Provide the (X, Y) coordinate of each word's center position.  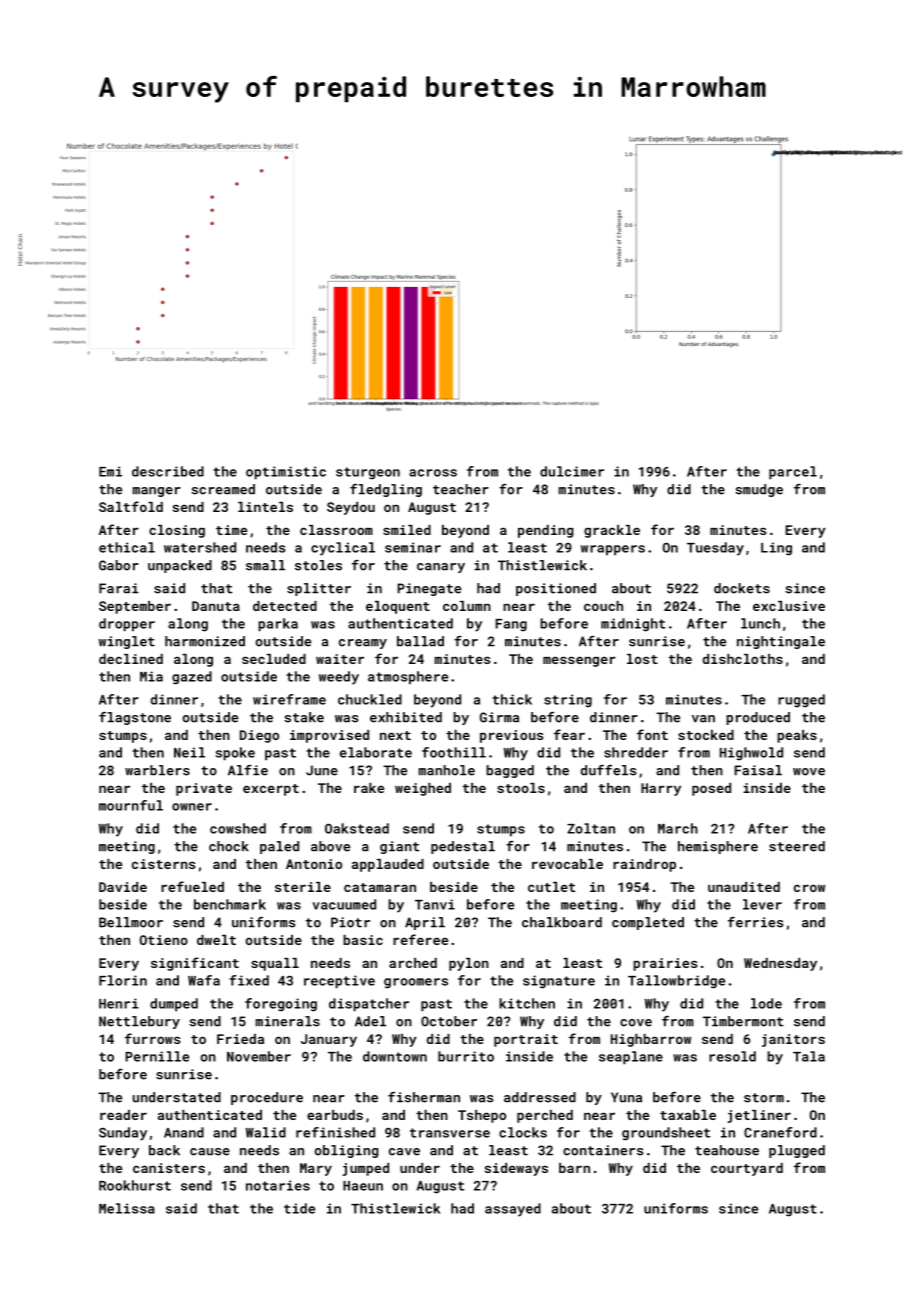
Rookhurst (135, 1185)
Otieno (164, 940)
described (168, 471)
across (433, 473)
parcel (793, 473)
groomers (416, 983)
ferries (756, 922)
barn (574, 1168)
